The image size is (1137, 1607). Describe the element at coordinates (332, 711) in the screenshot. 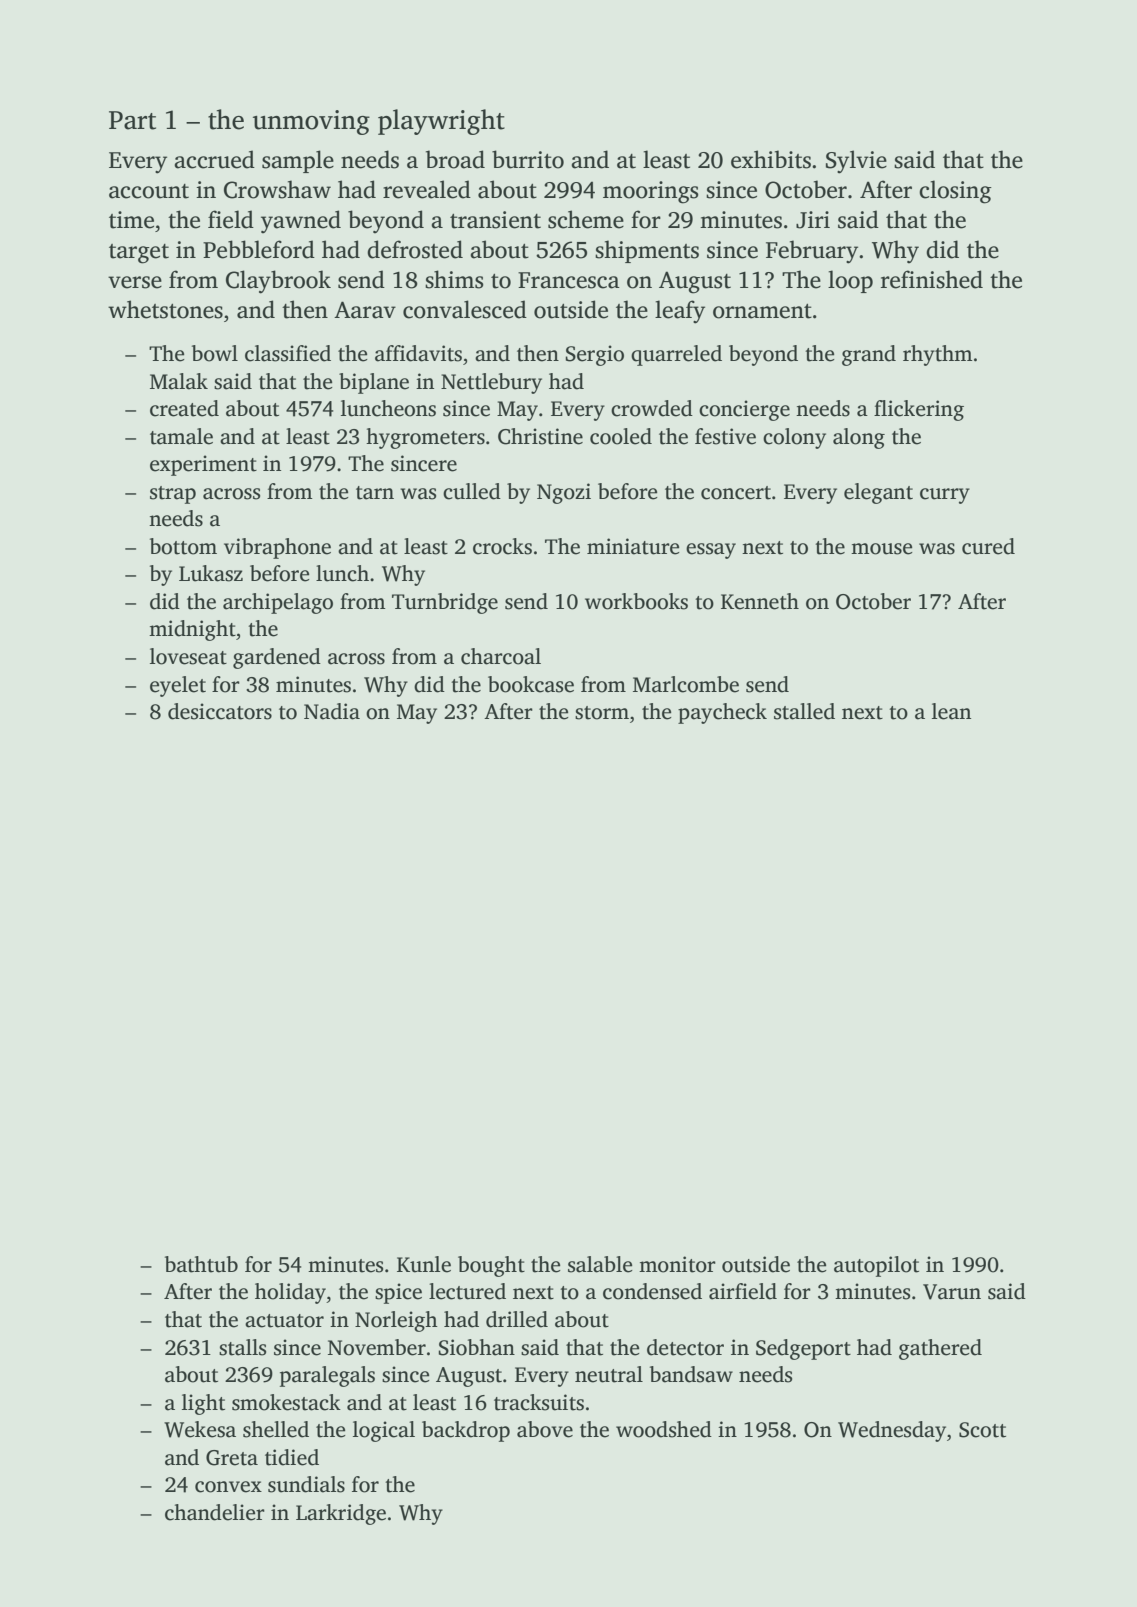

I see `Nadia` at that location.
